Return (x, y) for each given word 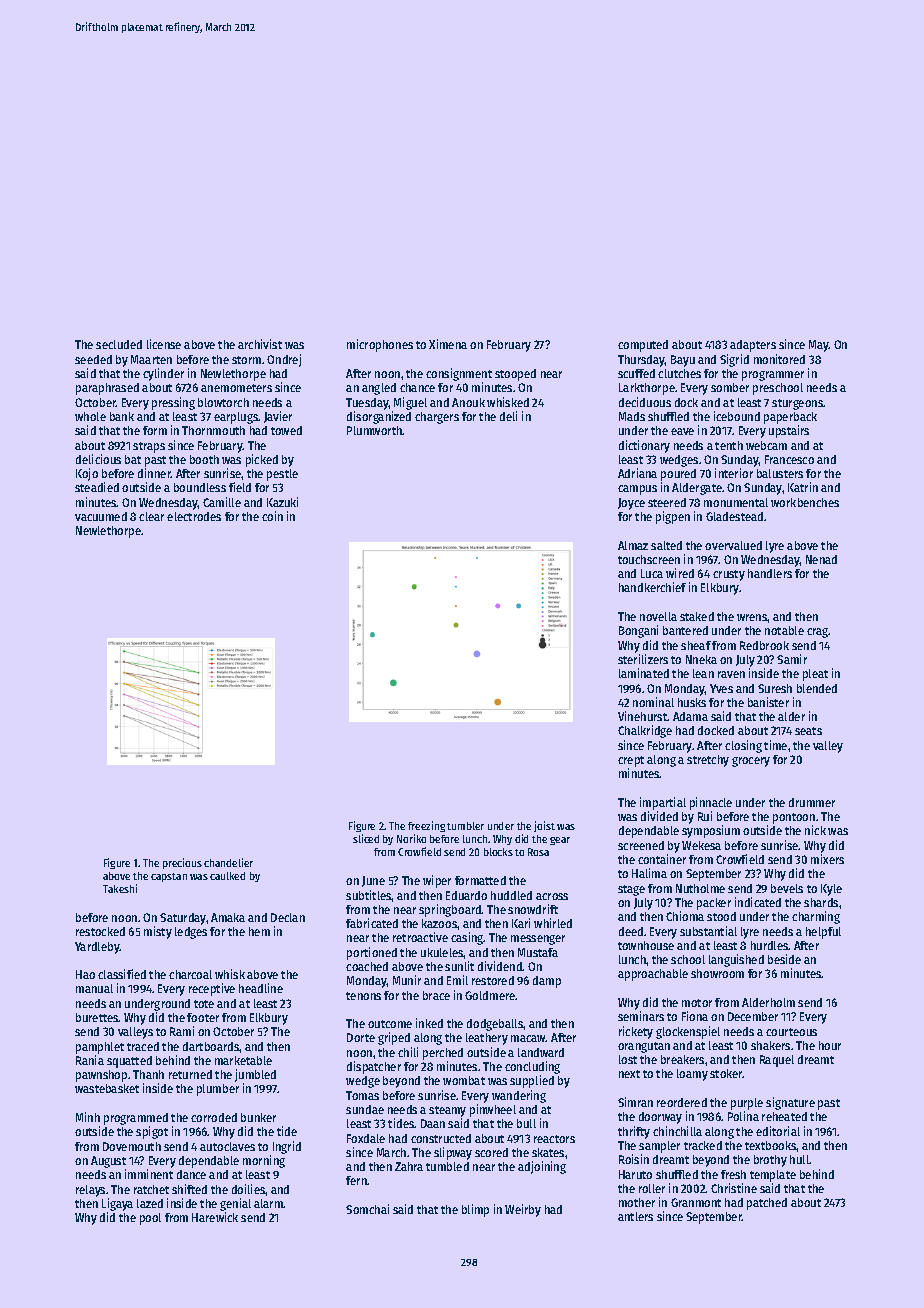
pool (150, 1219)
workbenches (805, 502)
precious (182, 863)
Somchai (367, 1209)
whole (90, 416)
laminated (644, 673)
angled (379, 389)
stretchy (708, 761)
